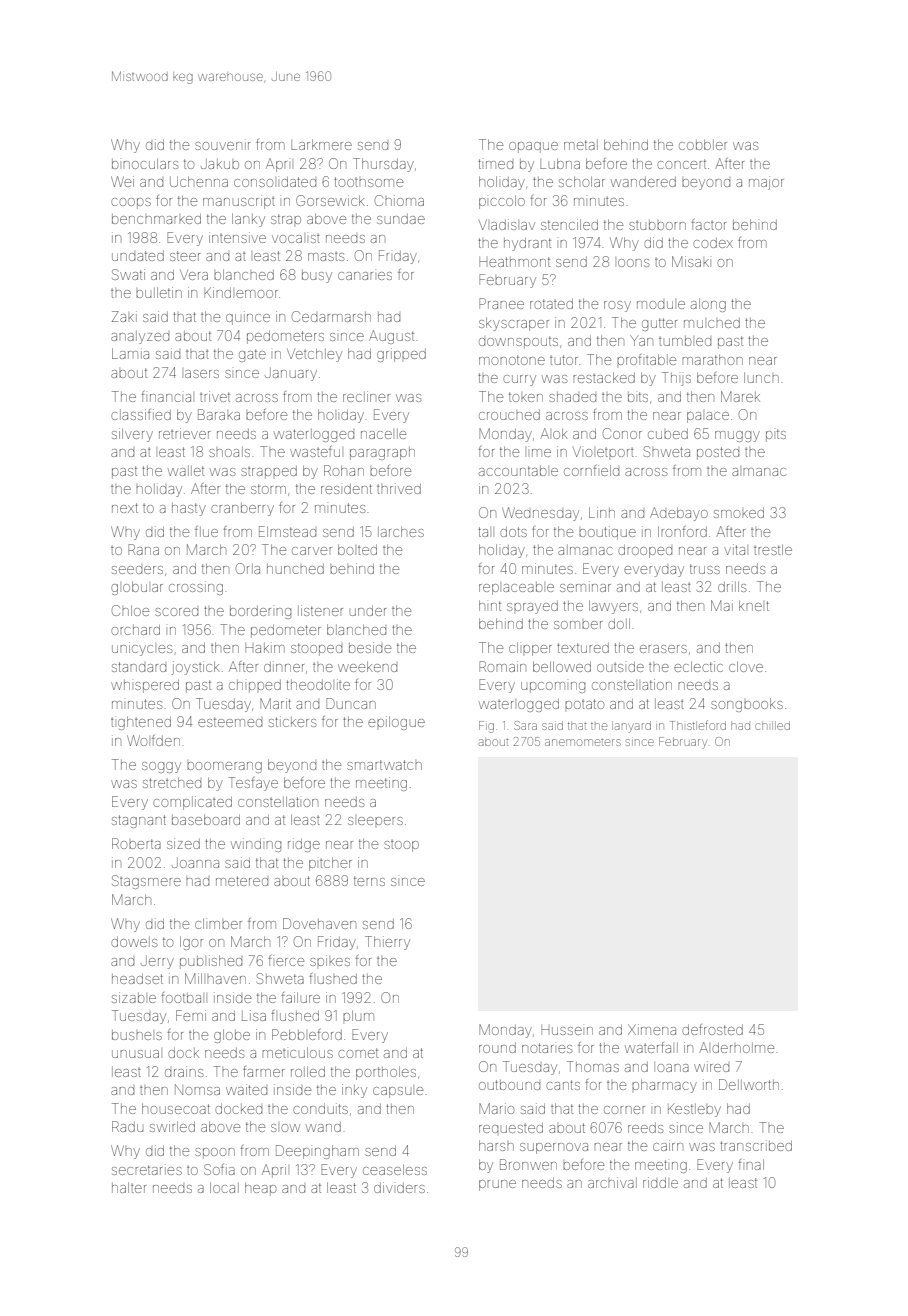  Describe the element at coordinates (490, 605) in the page. I see `hint` at that location.
